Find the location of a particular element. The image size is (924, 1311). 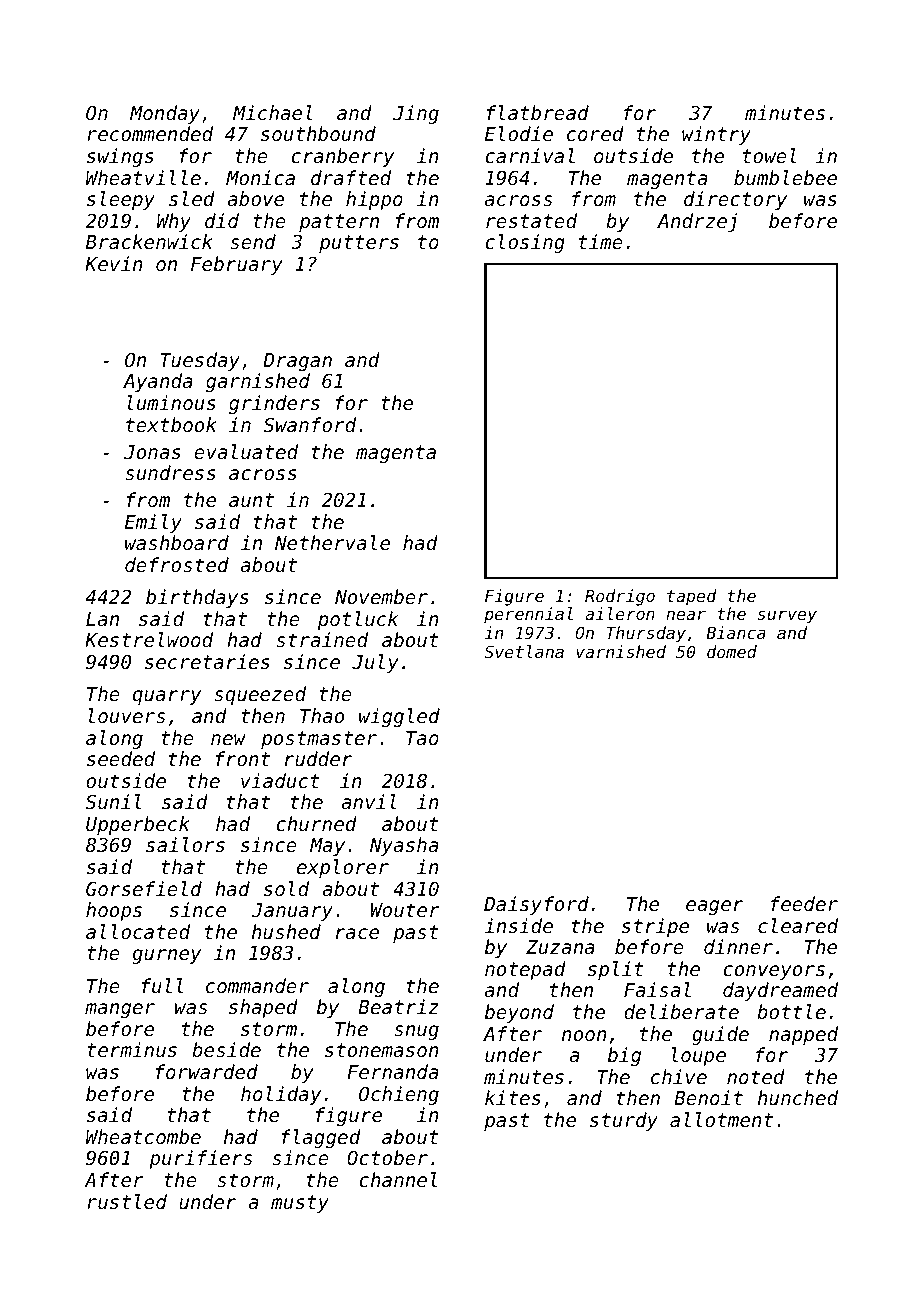

Monday is located at coordinates (165, 114).
